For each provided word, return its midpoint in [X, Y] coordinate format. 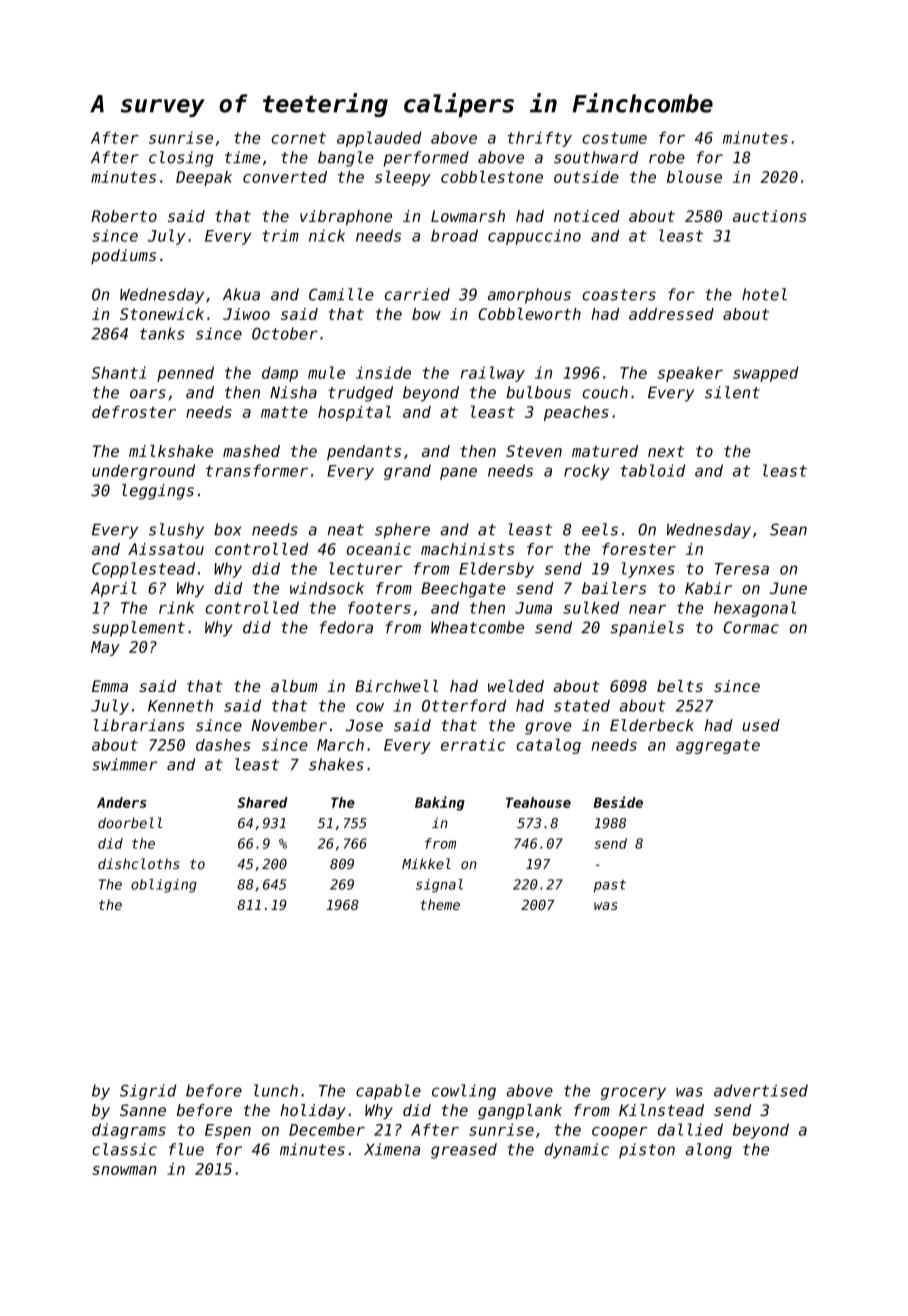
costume [614, 138]
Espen [228, 1131]
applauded [379, 139]
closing [181, 159]
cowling [464, 1092]
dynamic [576, 1151]
